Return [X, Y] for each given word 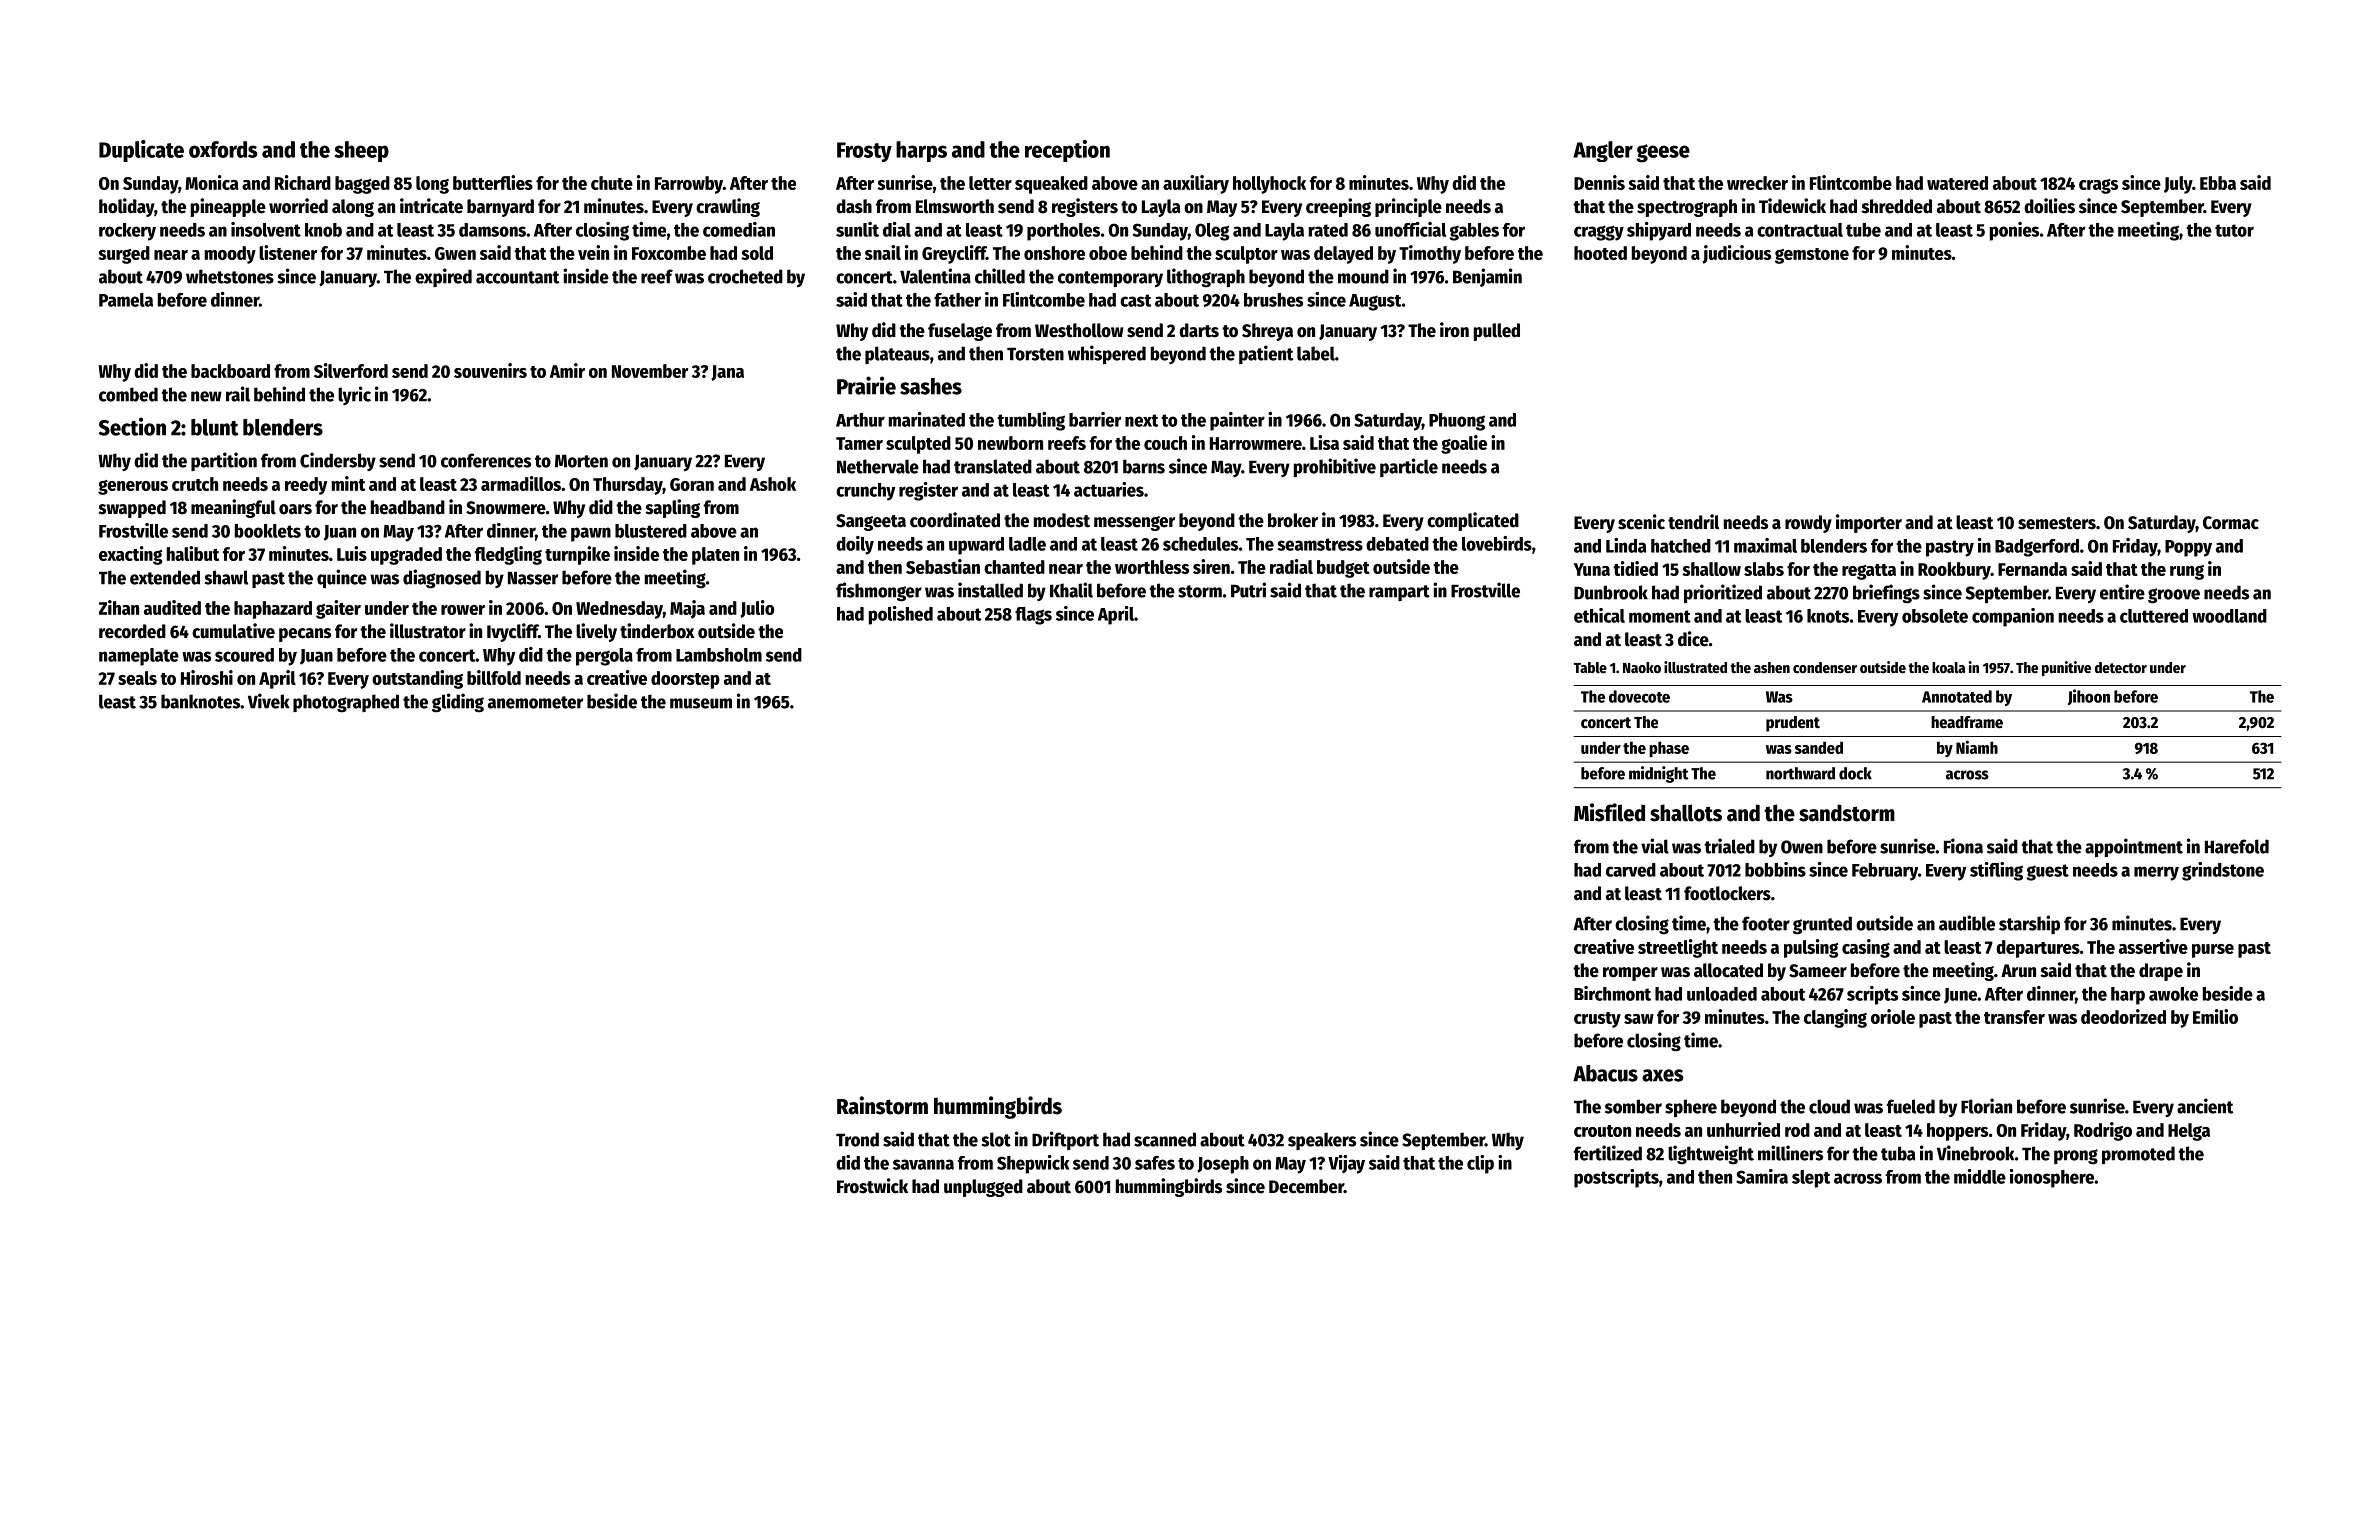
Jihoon [2089, 697]
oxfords [223, 149]
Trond [857, 1139]
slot [996, 1139]
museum [701, 703]
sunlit [857, 229]
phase [1669, 749]
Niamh [1977, 747]
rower [463, 610]
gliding [458, 703]
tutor [2234, 230]
